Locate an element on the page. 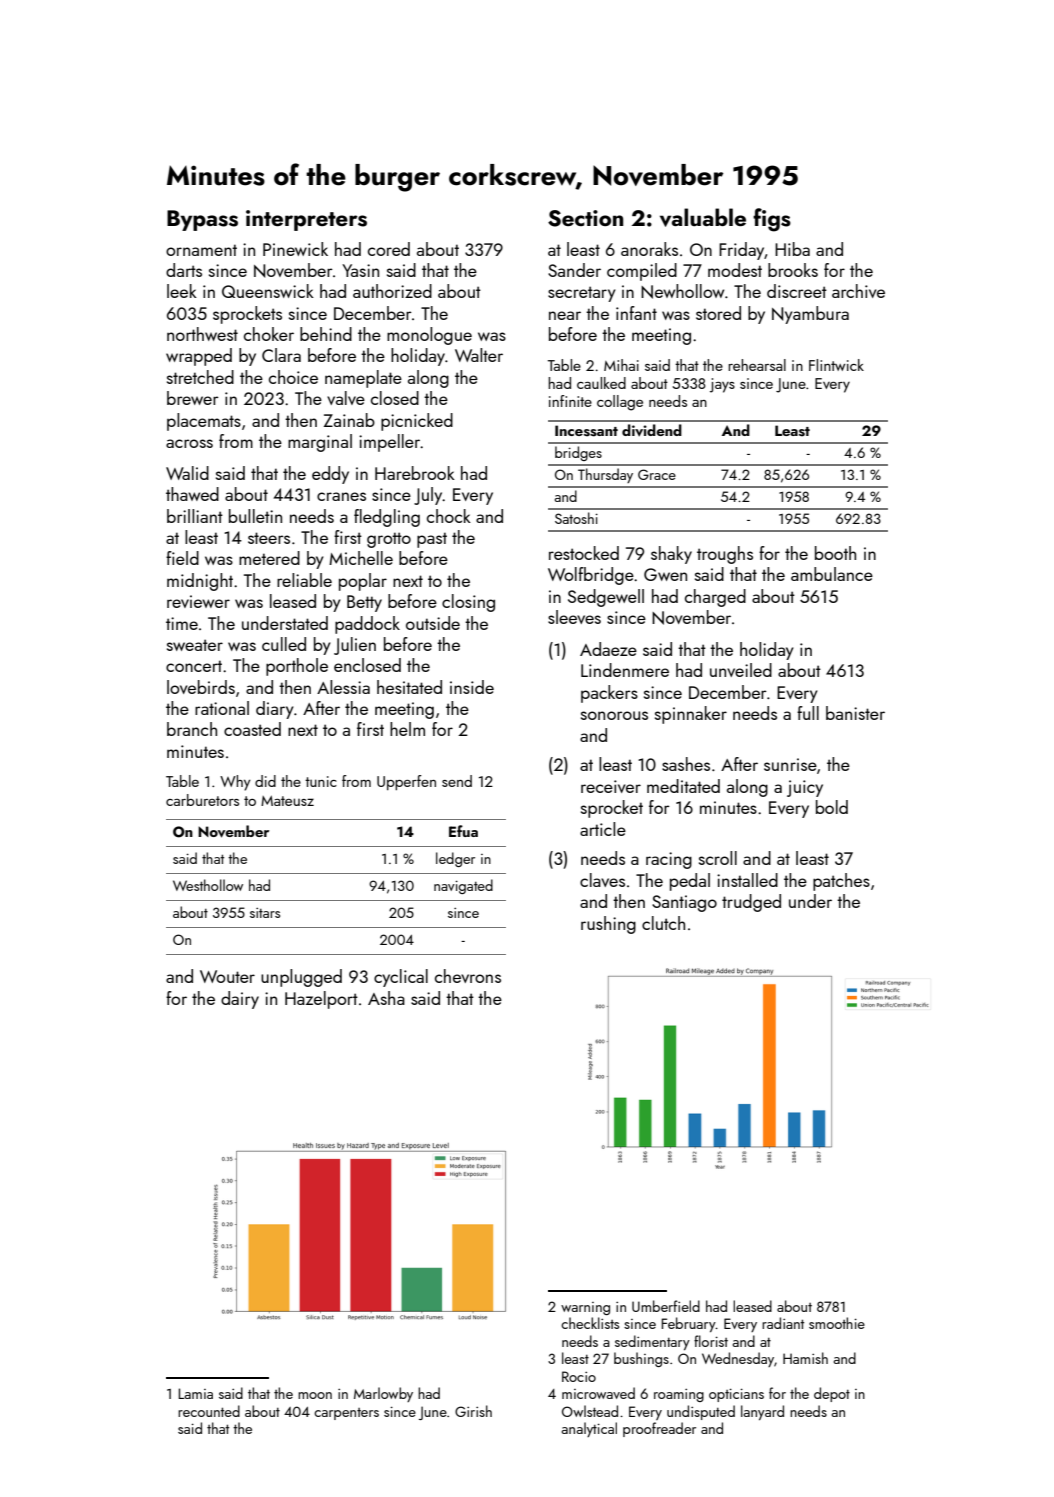 The image size is (1054, 1497). Section is located at coordinates (585, 218).
